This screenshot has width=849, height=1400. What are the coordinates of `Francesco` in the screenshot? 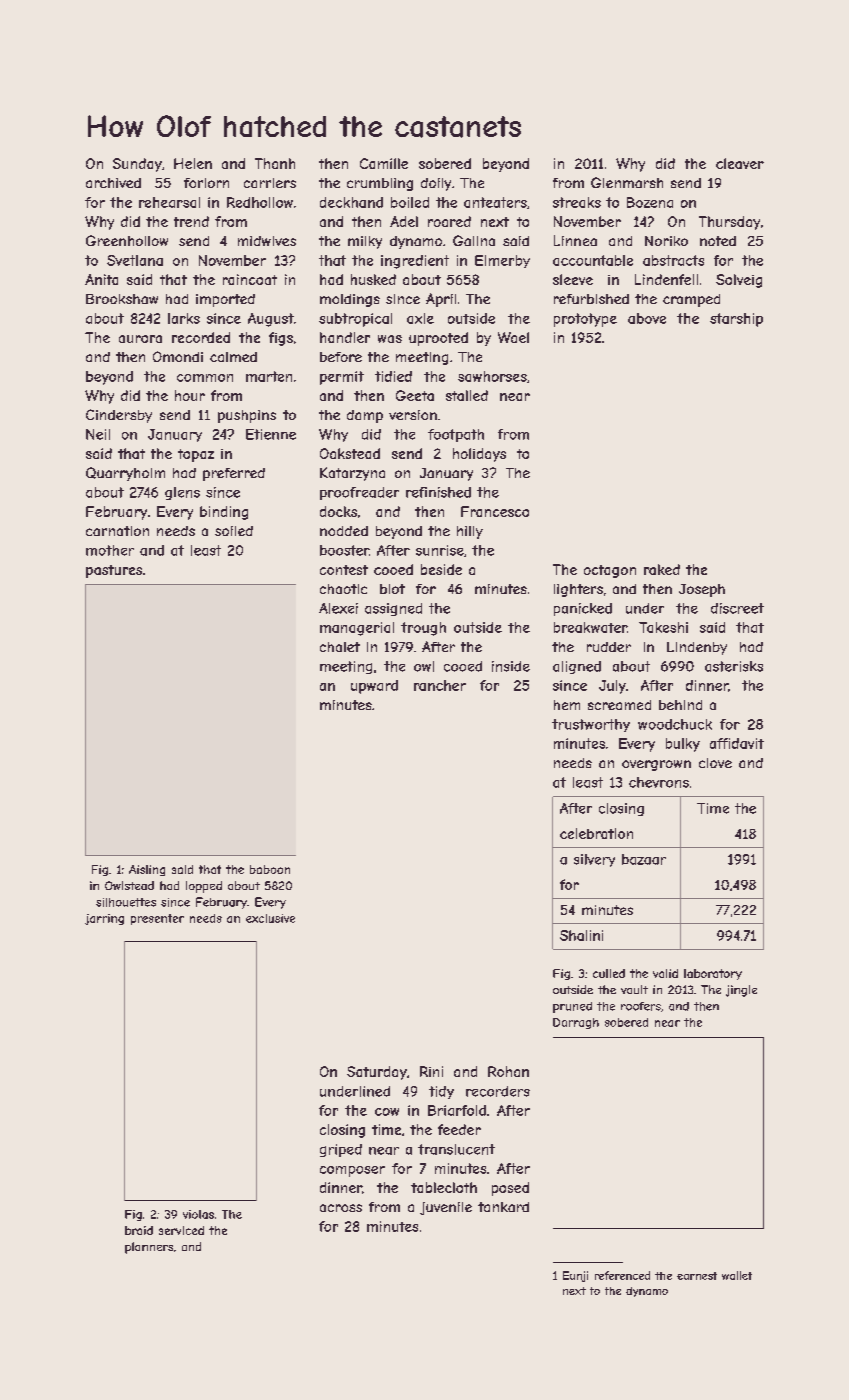 It's located at (495, 511).
